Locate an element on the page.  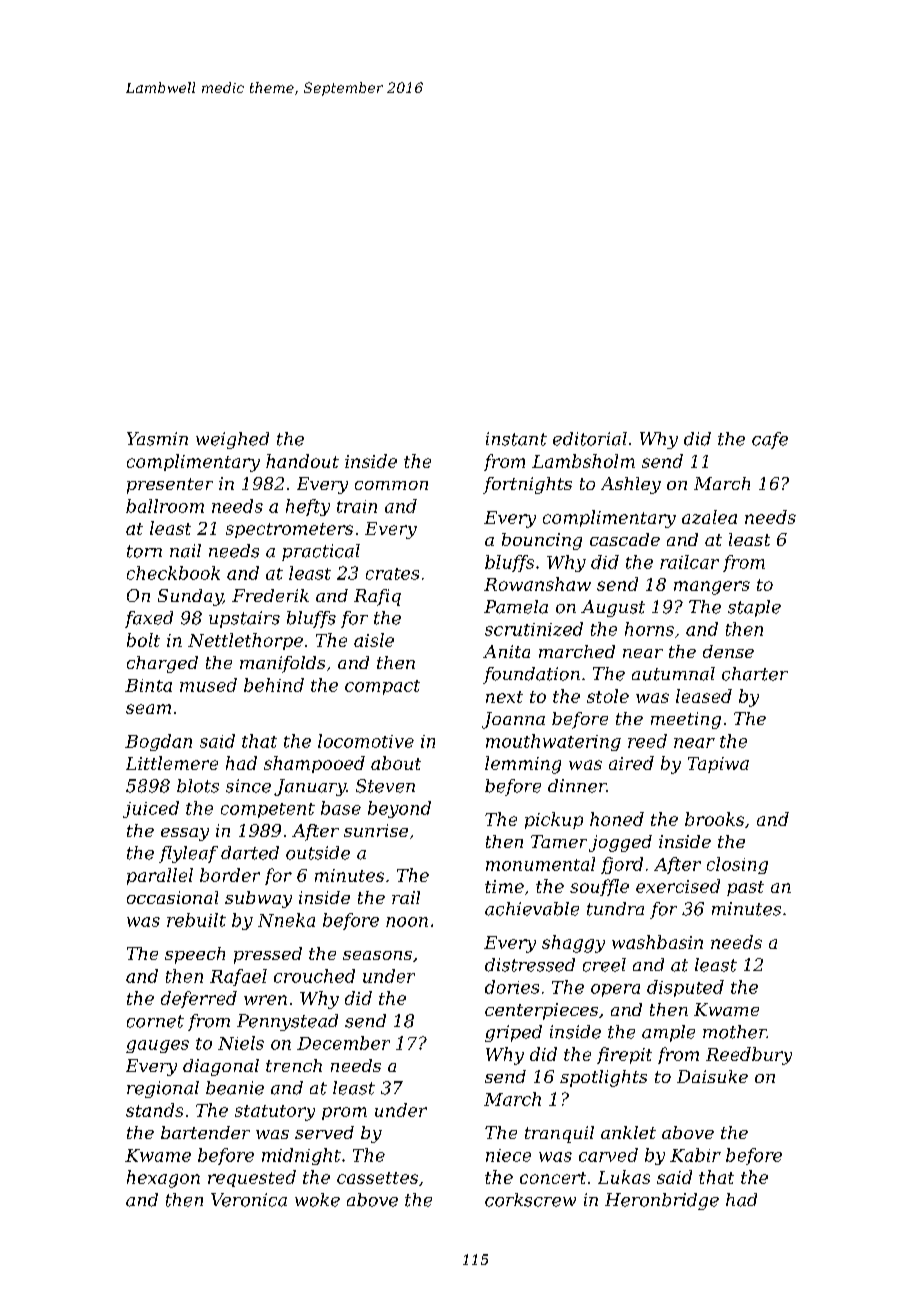
pressed is located at coordinates (268, 955).
